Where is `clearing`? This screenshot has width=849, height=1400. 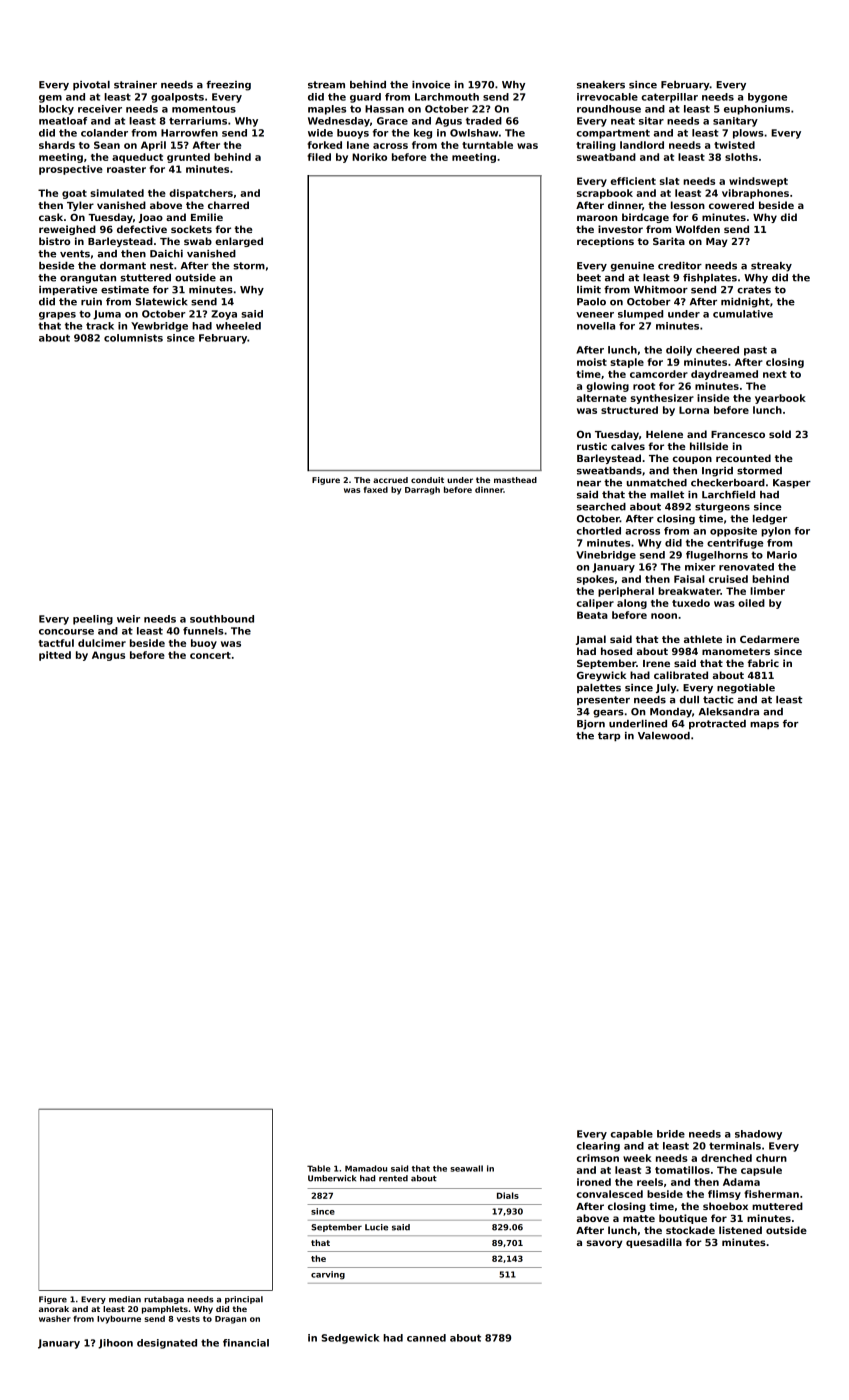
clearing is located at coordinates (598, 1147).
